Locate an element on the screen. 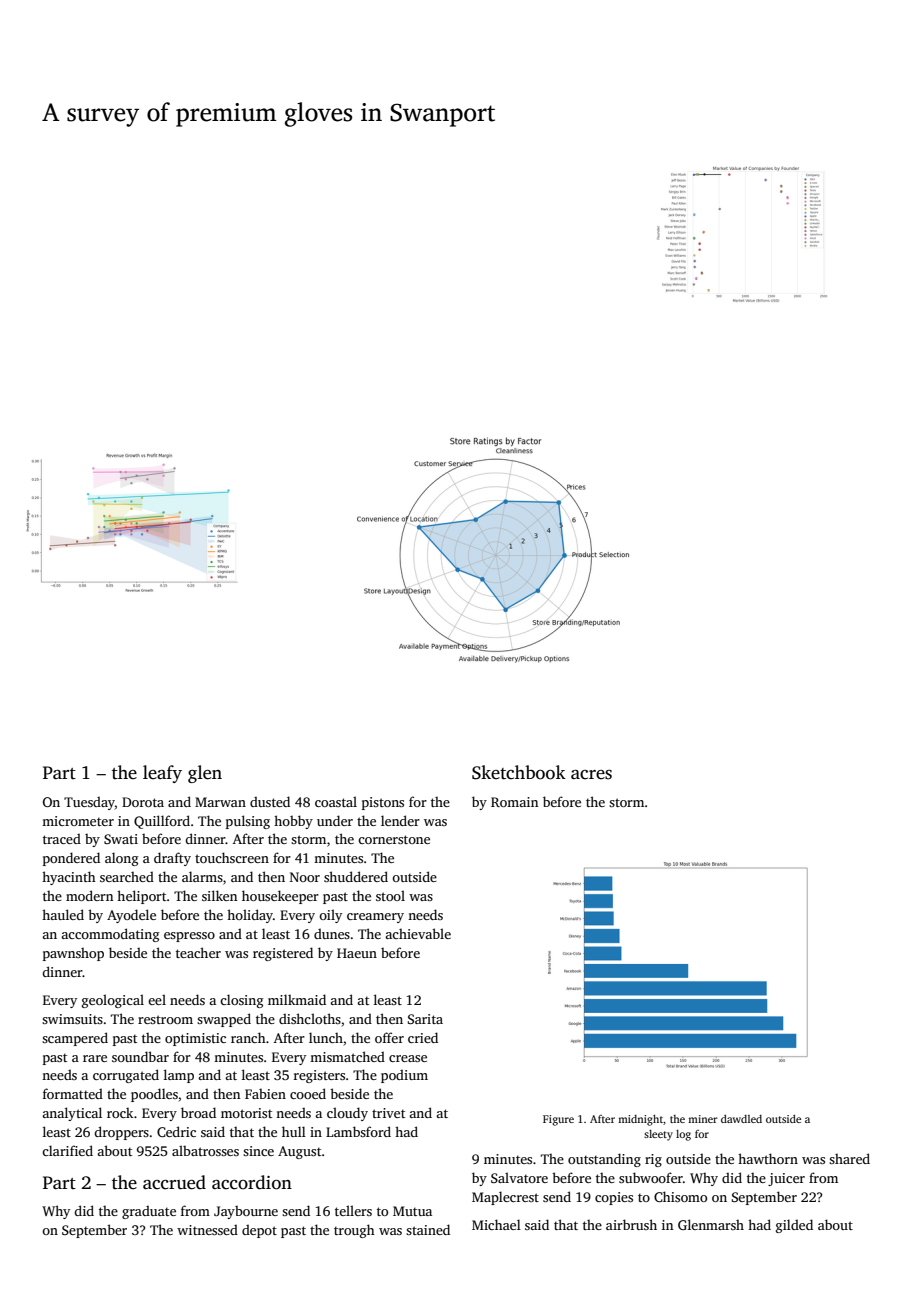 Image resolution: width=924 pixels, height=1308 pixels. cried is located at coordinates (423, 1037).
